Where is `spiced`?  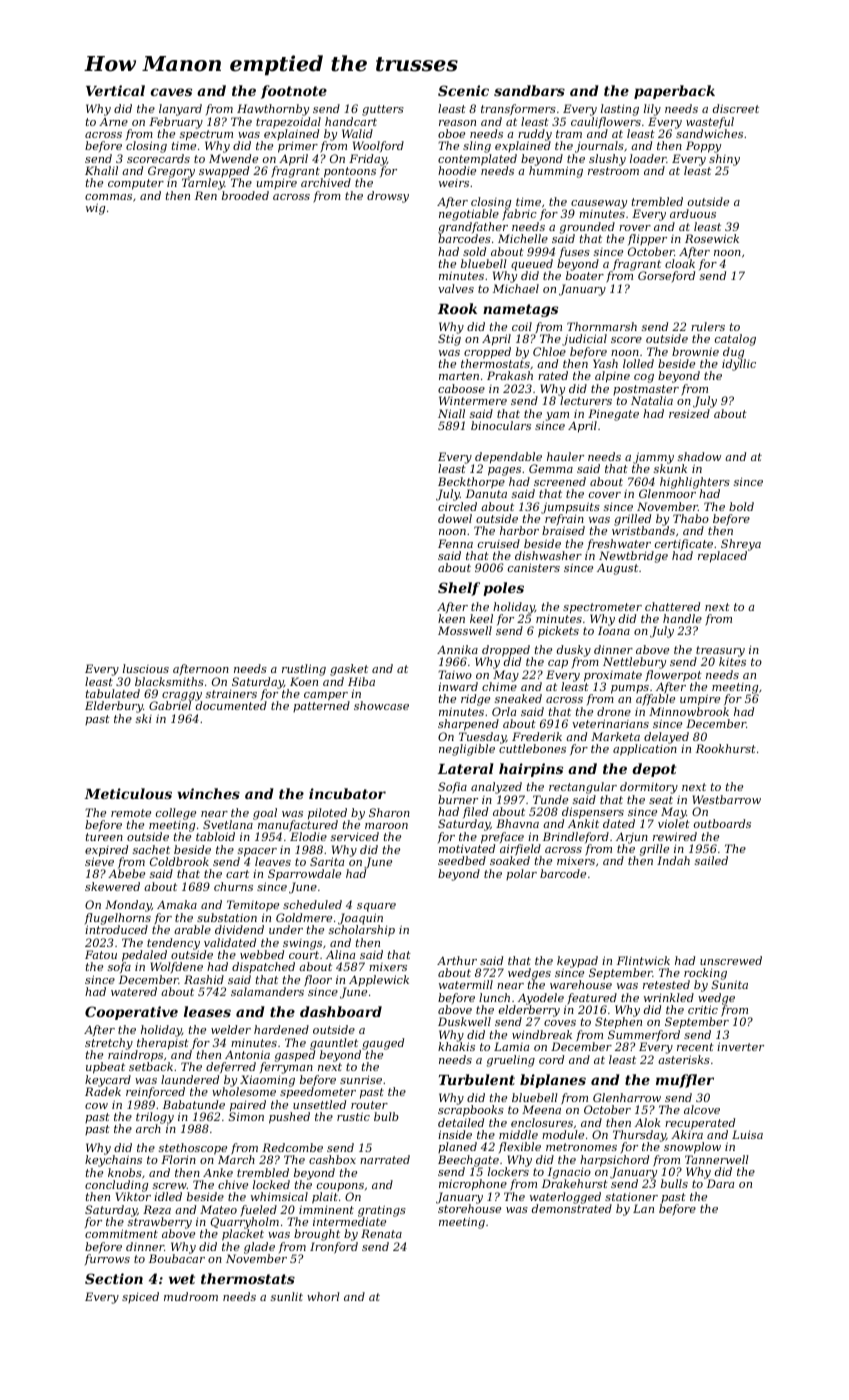
spiced is located at coordinates (140, 1297).
